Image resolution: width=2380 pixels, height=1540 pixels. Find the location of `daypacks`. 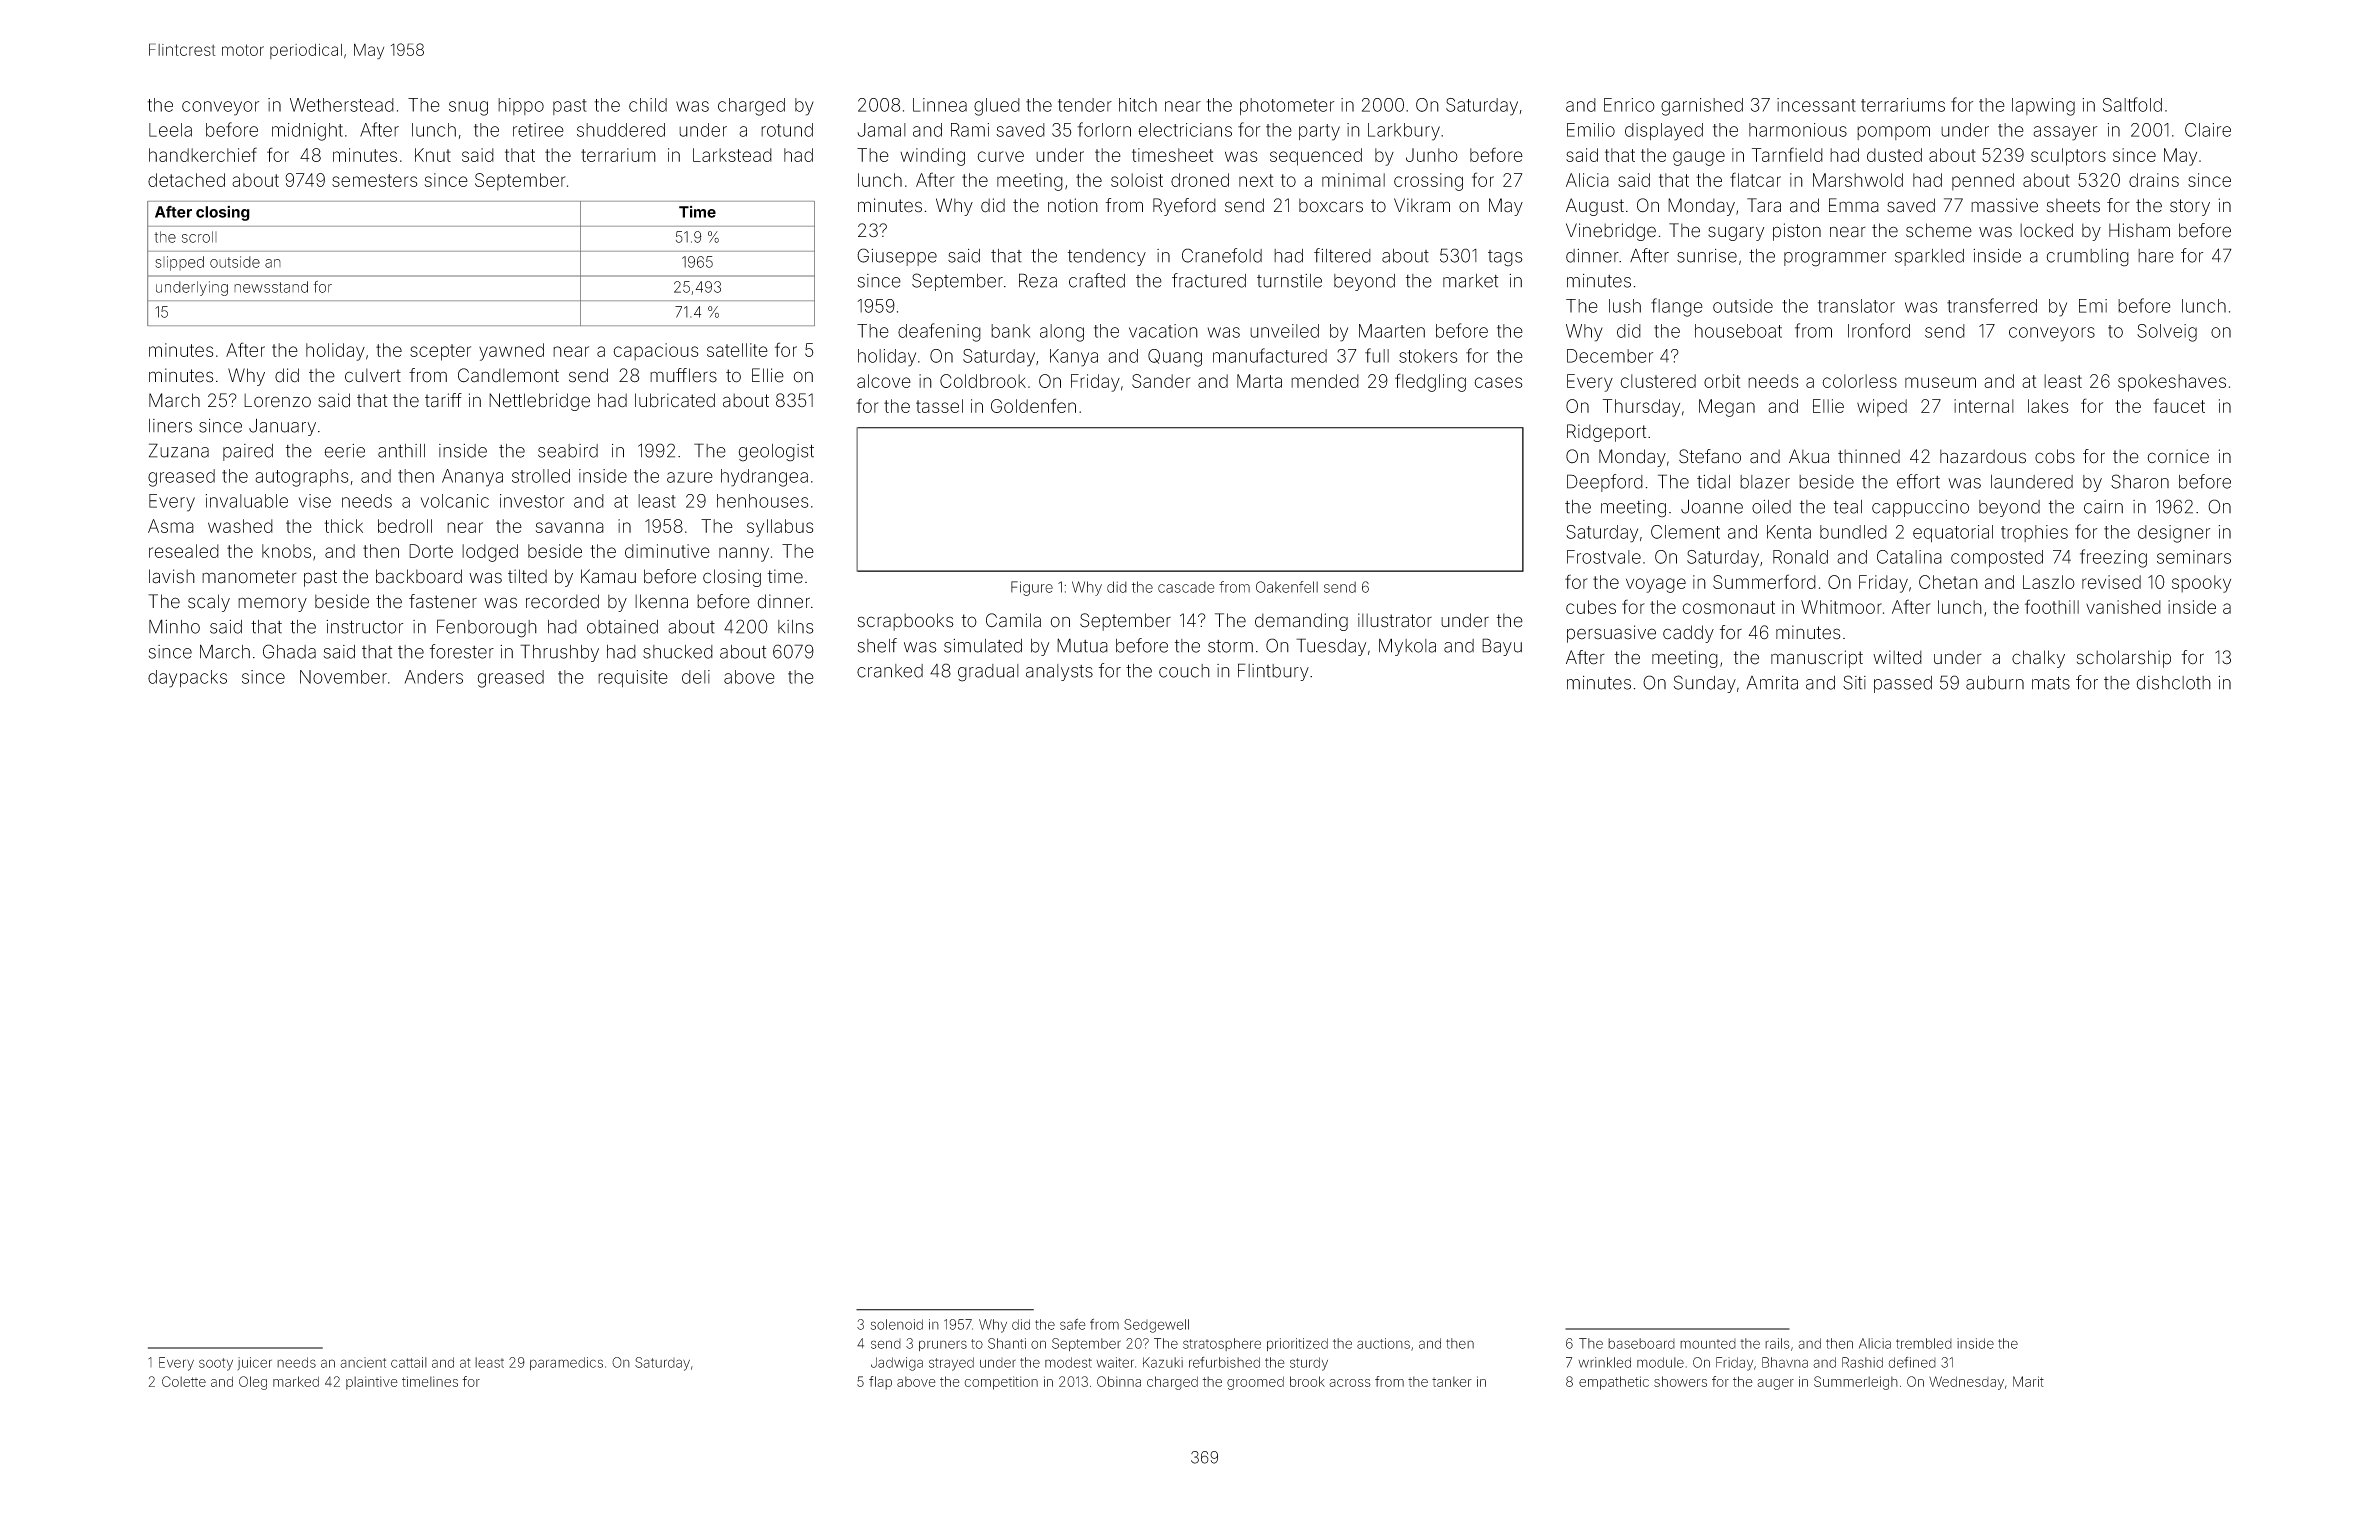

daypacks is located at coordinates (187, 679).
